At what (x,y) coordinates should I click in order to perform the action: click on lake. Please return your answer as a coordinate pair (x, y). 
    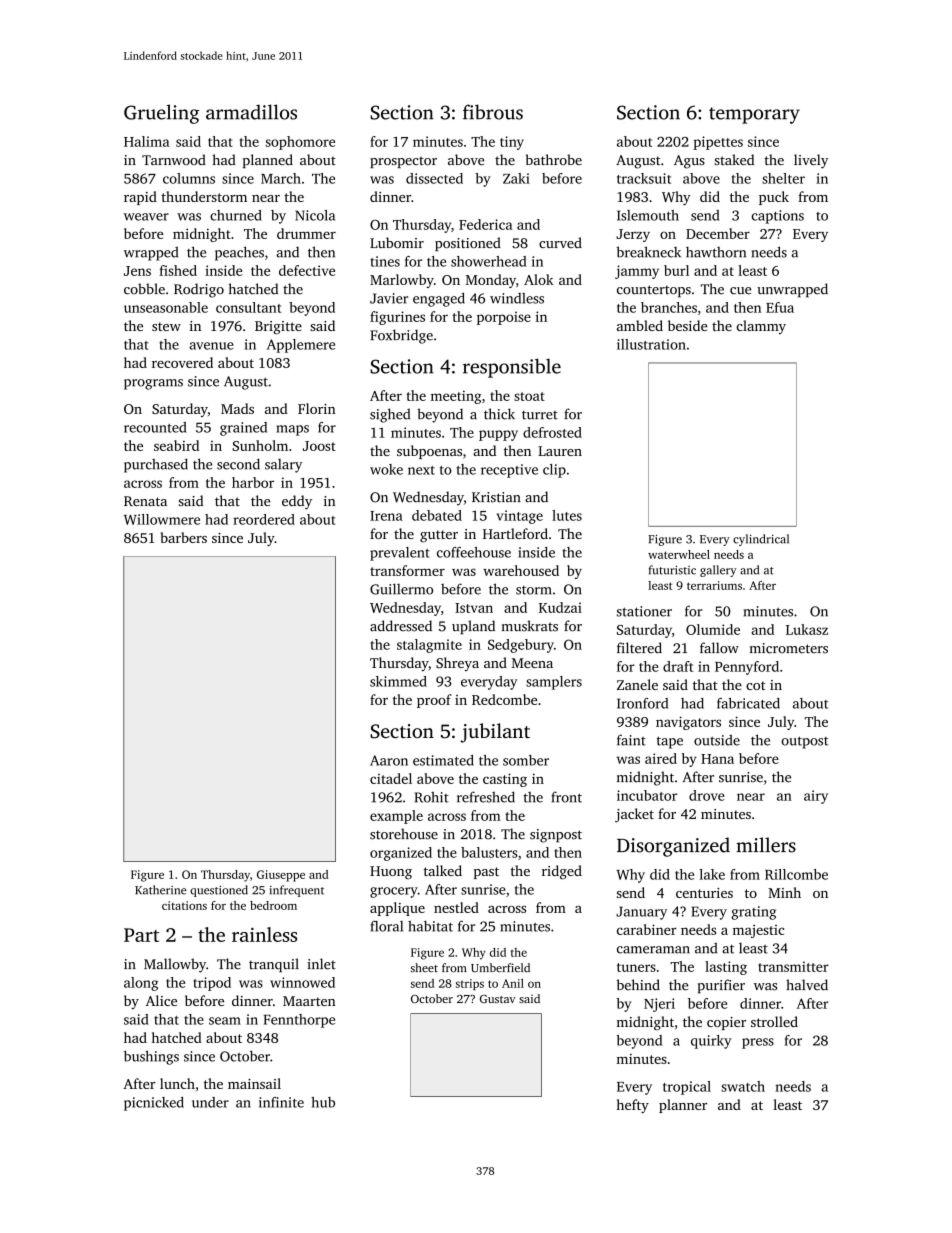
    Looking at the image, I should click on (712, 874).
